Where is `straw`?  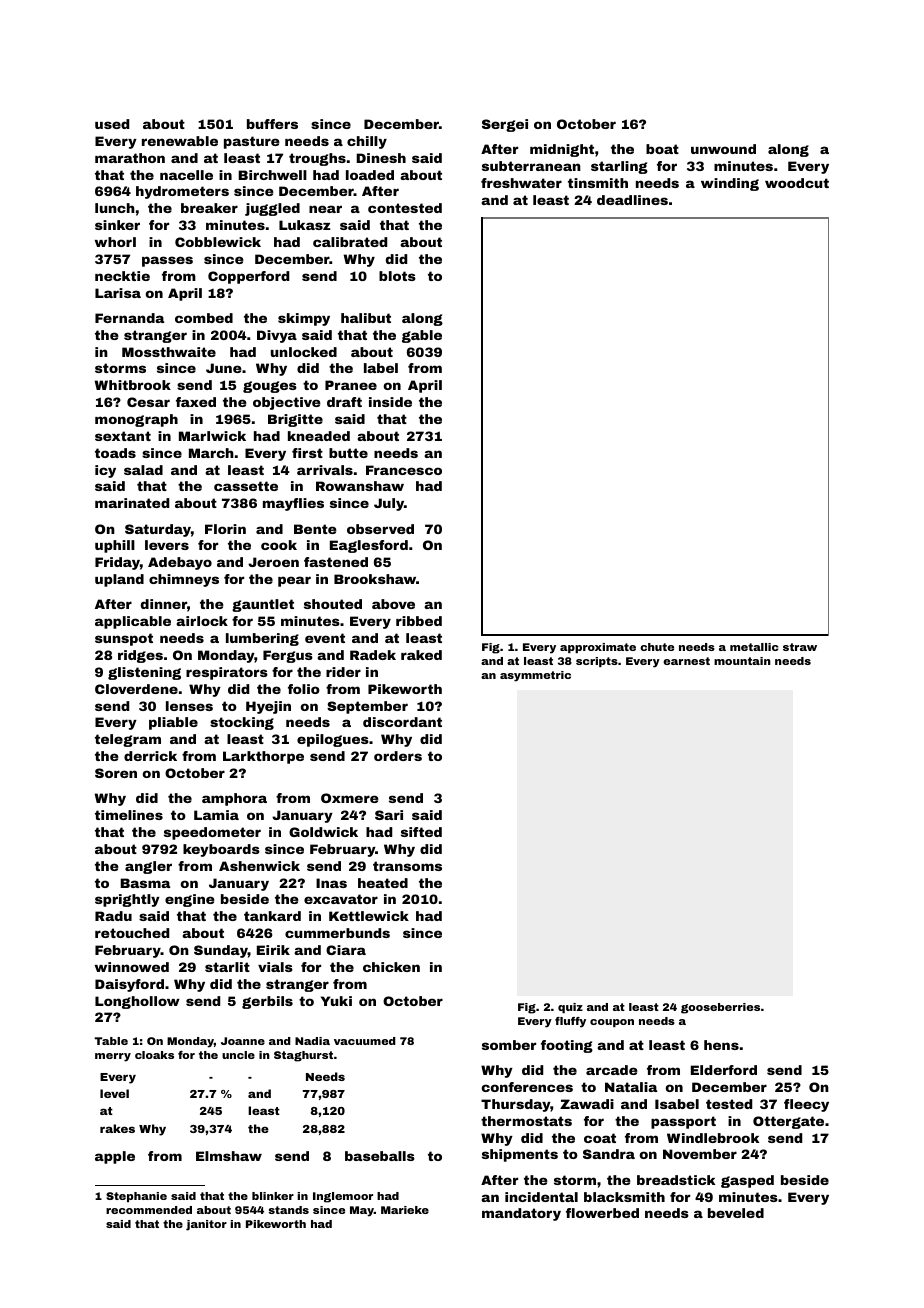 straw is located at coordinates (800, 647).
